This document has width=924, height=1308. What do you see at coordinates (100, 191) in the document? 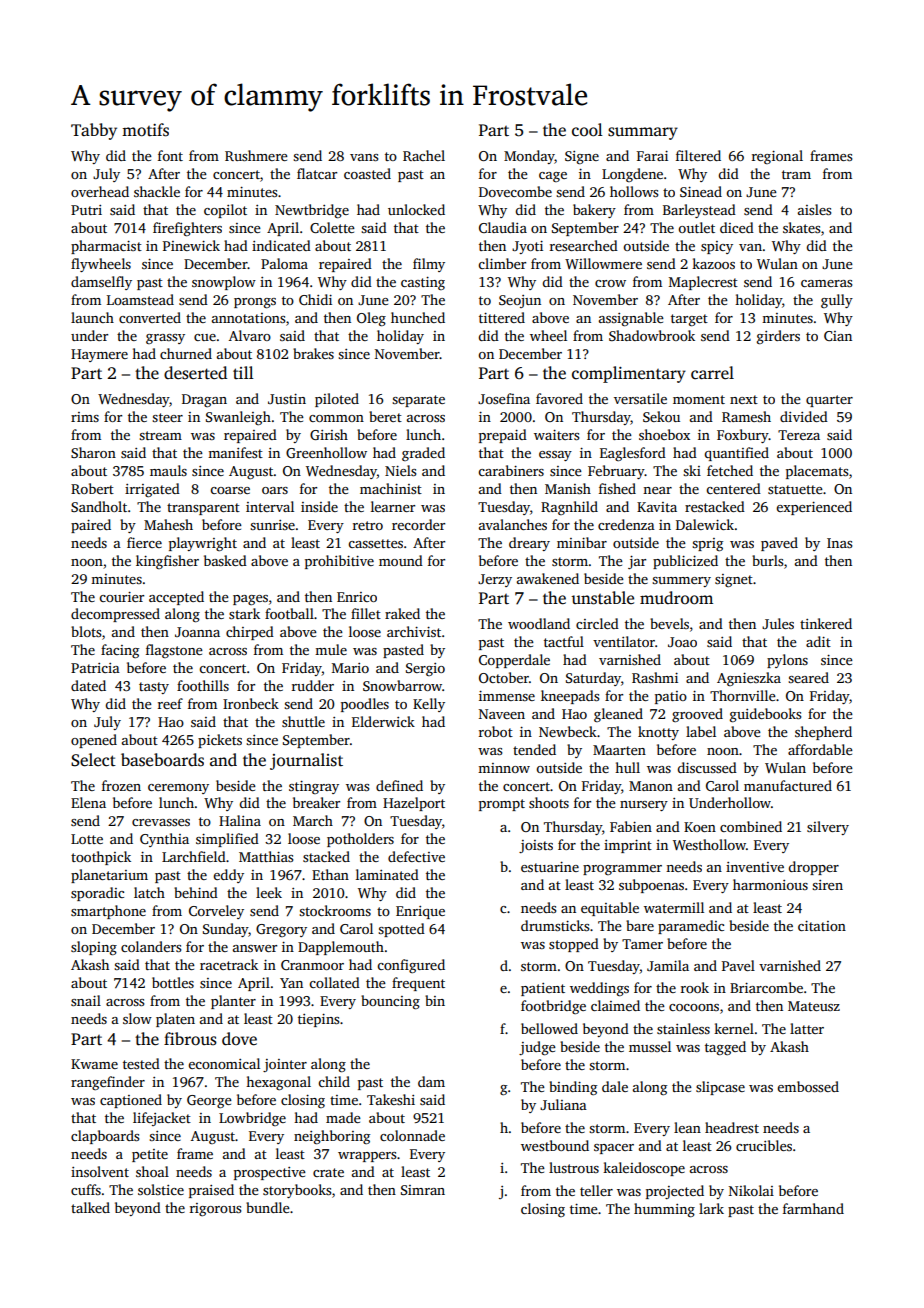
I see `overhead` at bounding box center [100, 191].
